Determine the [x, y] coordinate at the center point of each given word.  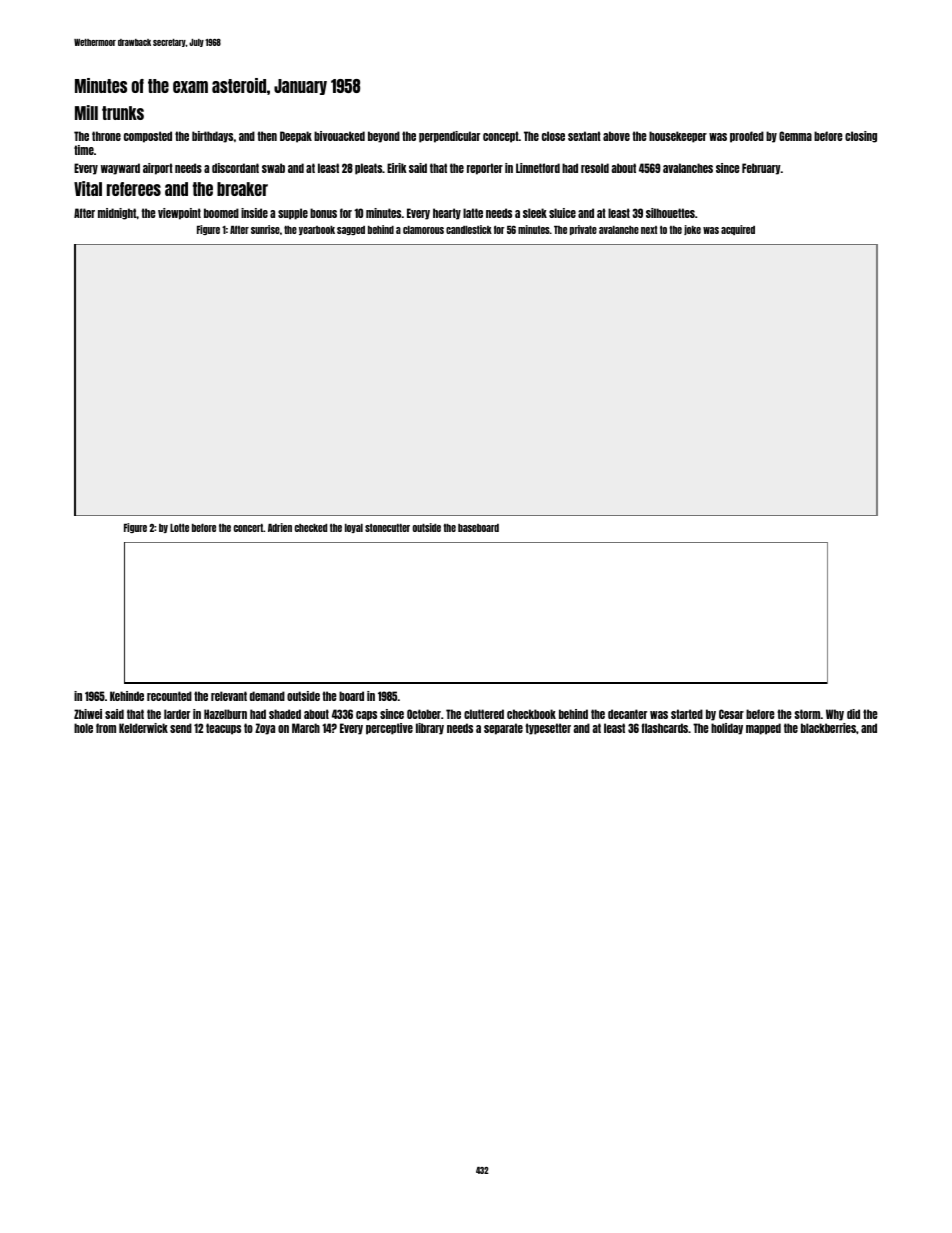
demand [267, 696]
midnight [117, 214]
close [553, 136]
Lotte [179, 528]
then [267, 136]
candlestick [469, 229]
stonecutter [387, 528]
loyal [354, 528]
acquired [738, 230]
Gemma [795, 136]
